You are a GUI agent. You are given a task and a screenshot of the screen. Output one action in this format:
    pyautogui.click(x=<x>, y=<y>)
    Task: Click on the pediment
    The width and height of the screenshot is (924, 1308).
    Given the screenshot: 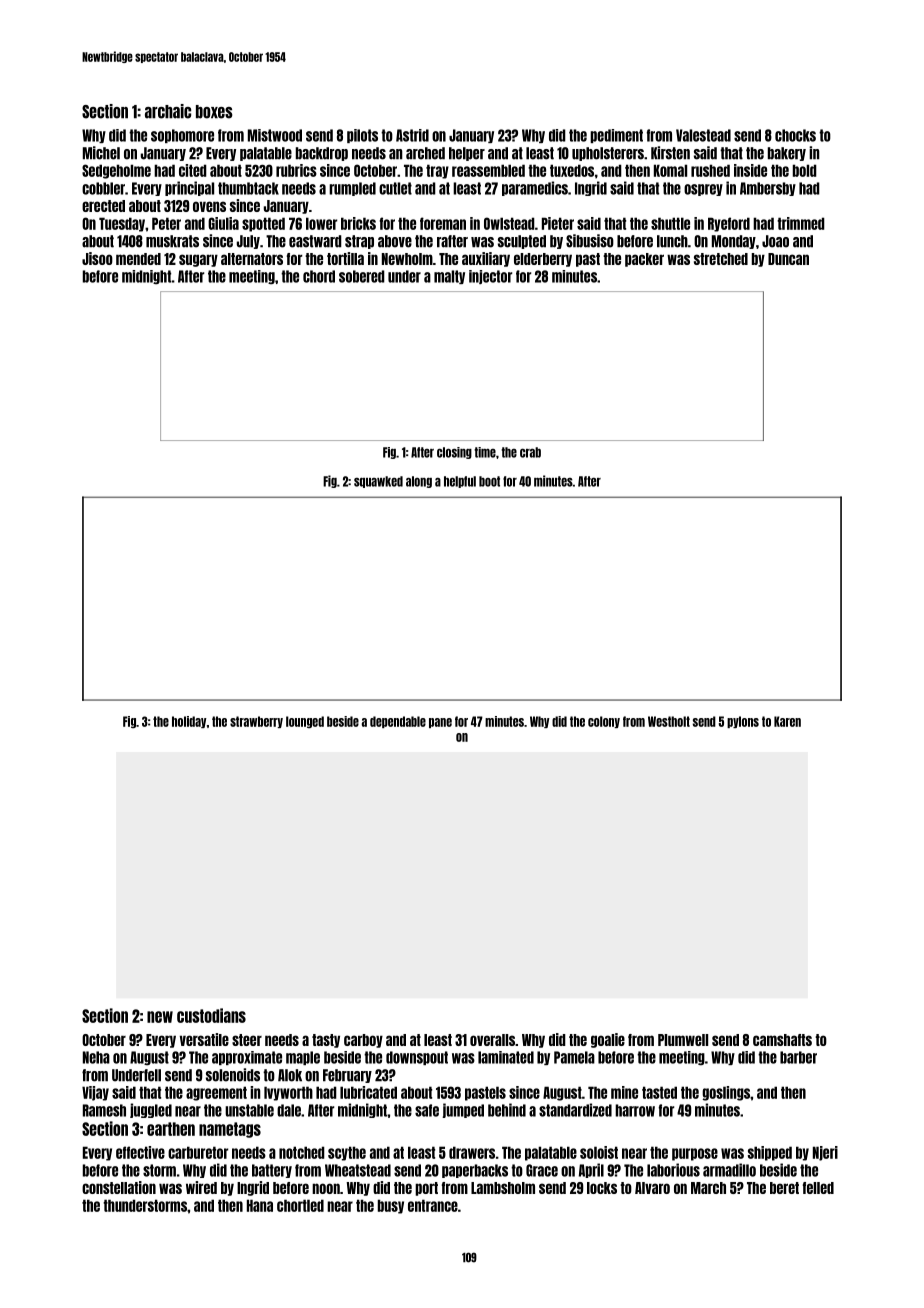 What is the action you would take?
    pyautogui.click(x=616, y=136)
